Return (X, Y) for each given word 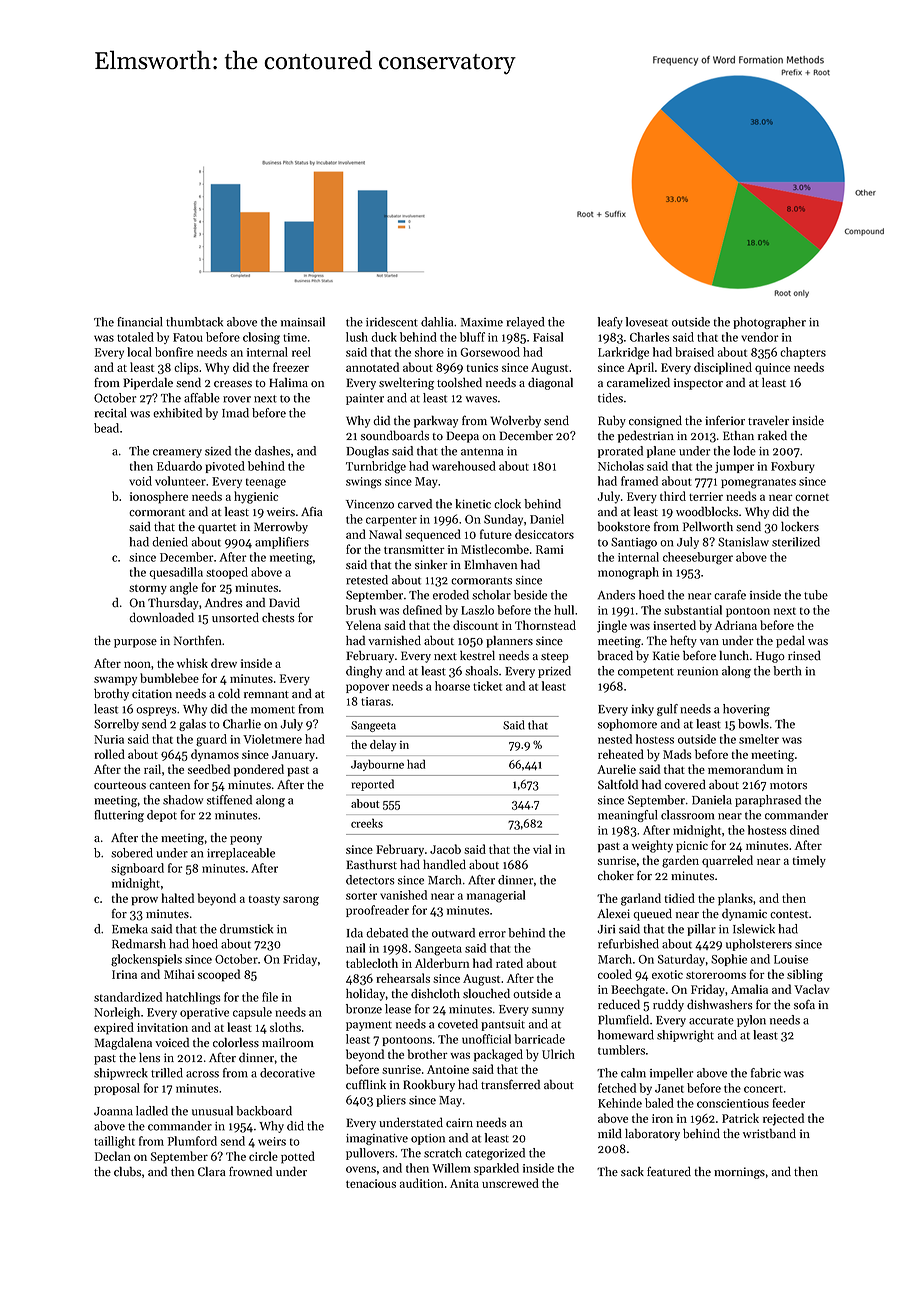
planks (735, 899)
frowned (250, 1171)
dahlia (437, 322)
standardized (128, 997)
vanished (403, 895)
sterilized (796, 542)
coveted (458, 1024)
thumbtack (194, 322)
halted (178, 898)
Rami (549, 549)
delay (383, 745)
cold (229, 693)
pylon (751, 1021)
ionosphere (159, 497)
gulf (667, 710)
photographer (769, 323)
